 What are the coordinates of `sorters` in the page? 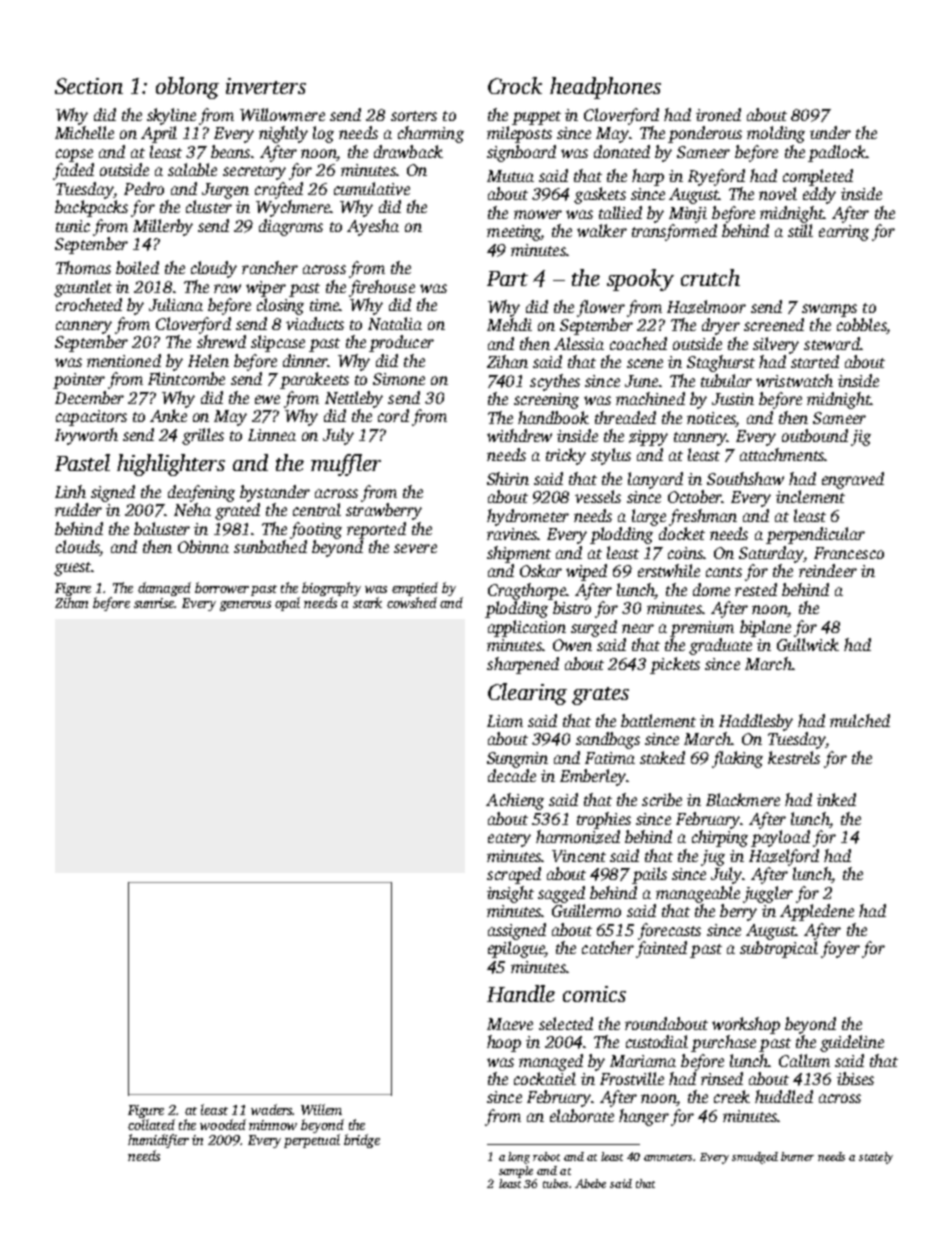 It's located at (414, 116).
